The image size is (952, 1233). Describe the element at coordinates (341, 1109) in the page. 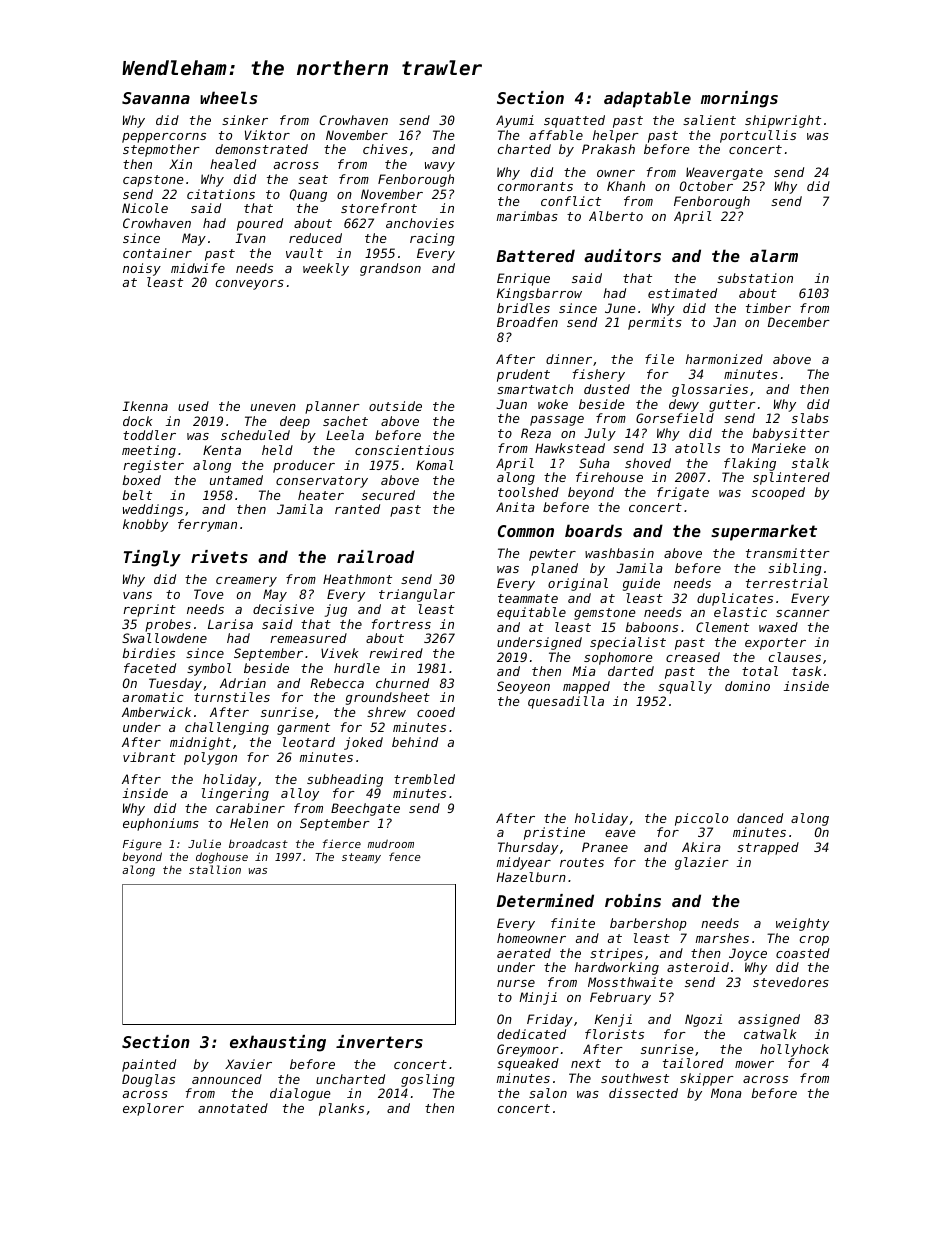

I see `planks` at that location.
